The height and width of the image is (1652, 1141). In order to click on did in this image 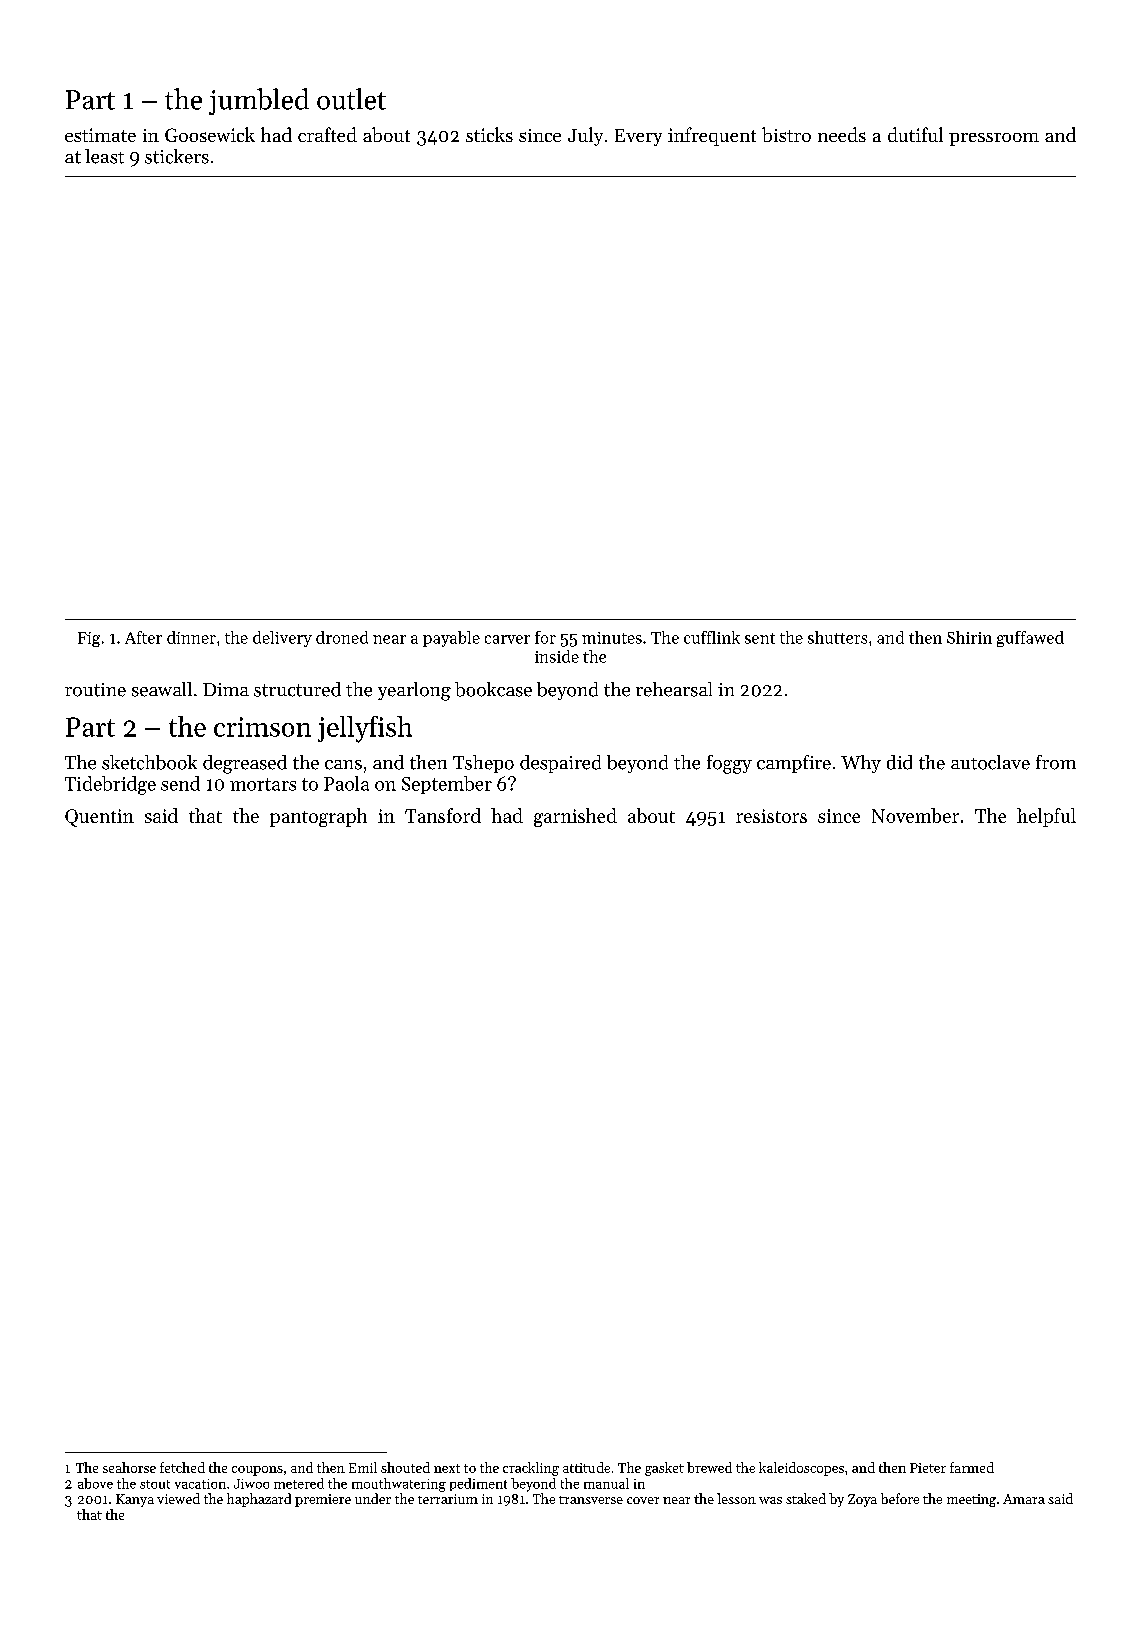, I will do `click(899, 762)`.
